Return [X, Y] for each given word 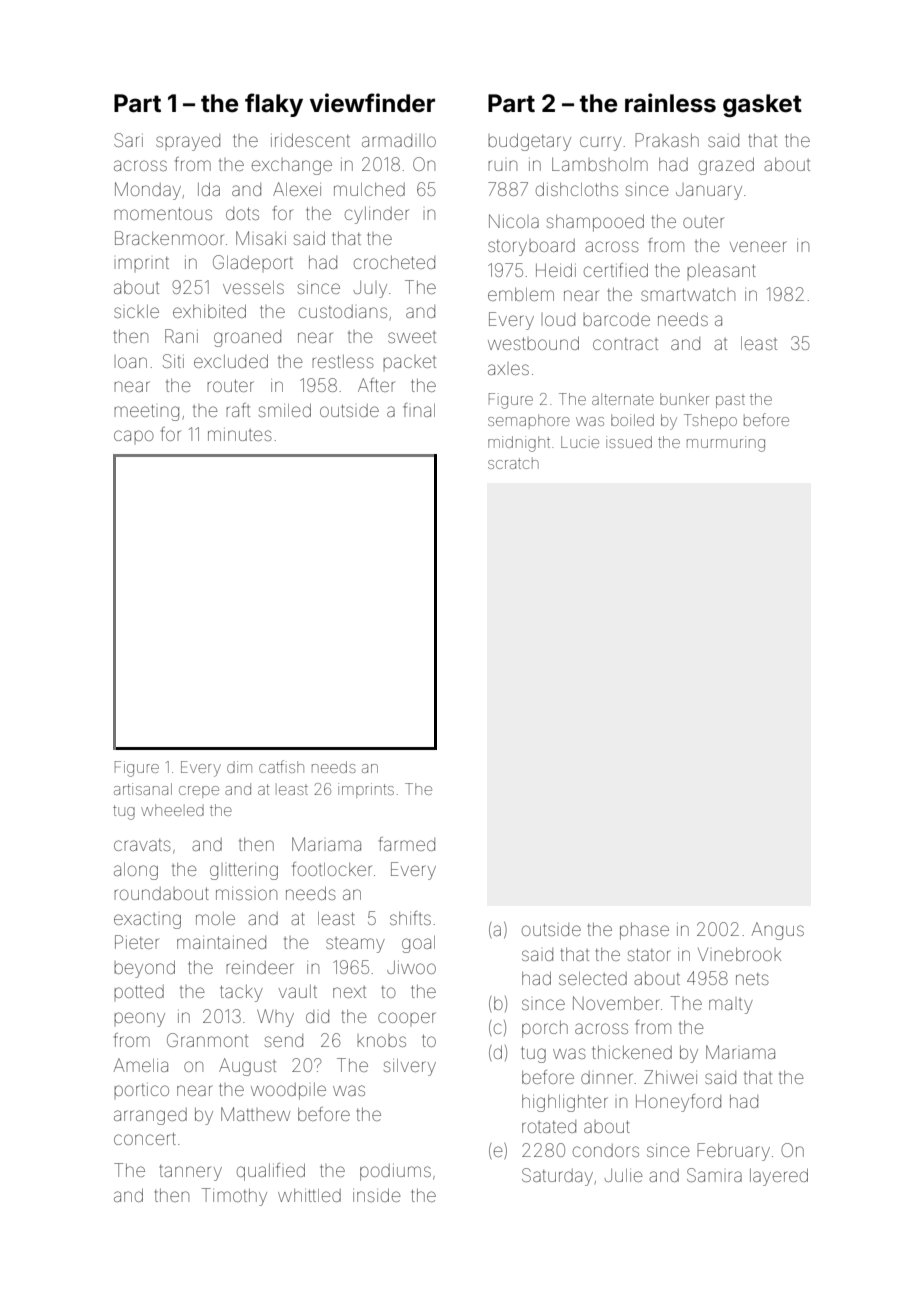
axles [508, 369]
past [730, 402]
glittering [244, 871]
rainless [670, 103]
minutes [240, 434]
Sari [128, 140]
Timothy [234, 1197]
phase [644, 931]
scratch [513, 463]
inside [377, 1195]
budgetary [529, 142]
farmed [407, 844]
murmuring [726, 444]
